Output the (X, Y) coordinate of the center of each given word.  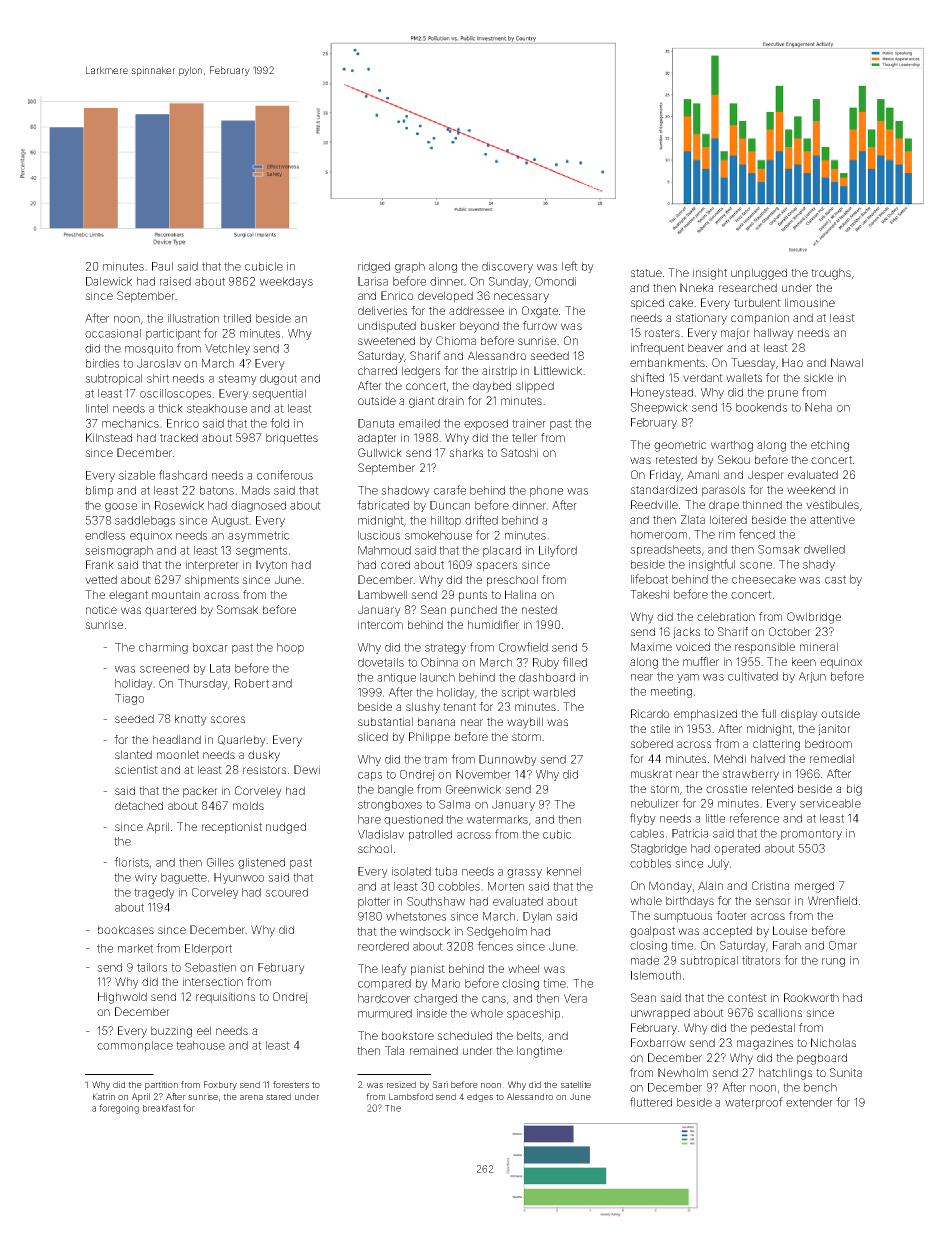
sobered (651, 743)
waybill (525, 723)
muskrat (651, 773)
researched (748, 287)
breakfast (162, 1108)
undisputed (387, 327)
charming (163, 648)
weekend (811, 489)
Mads (256, 490)
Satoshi (519, 452)
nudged (286, 828)
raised (175, 281)
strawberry (750, 775)
